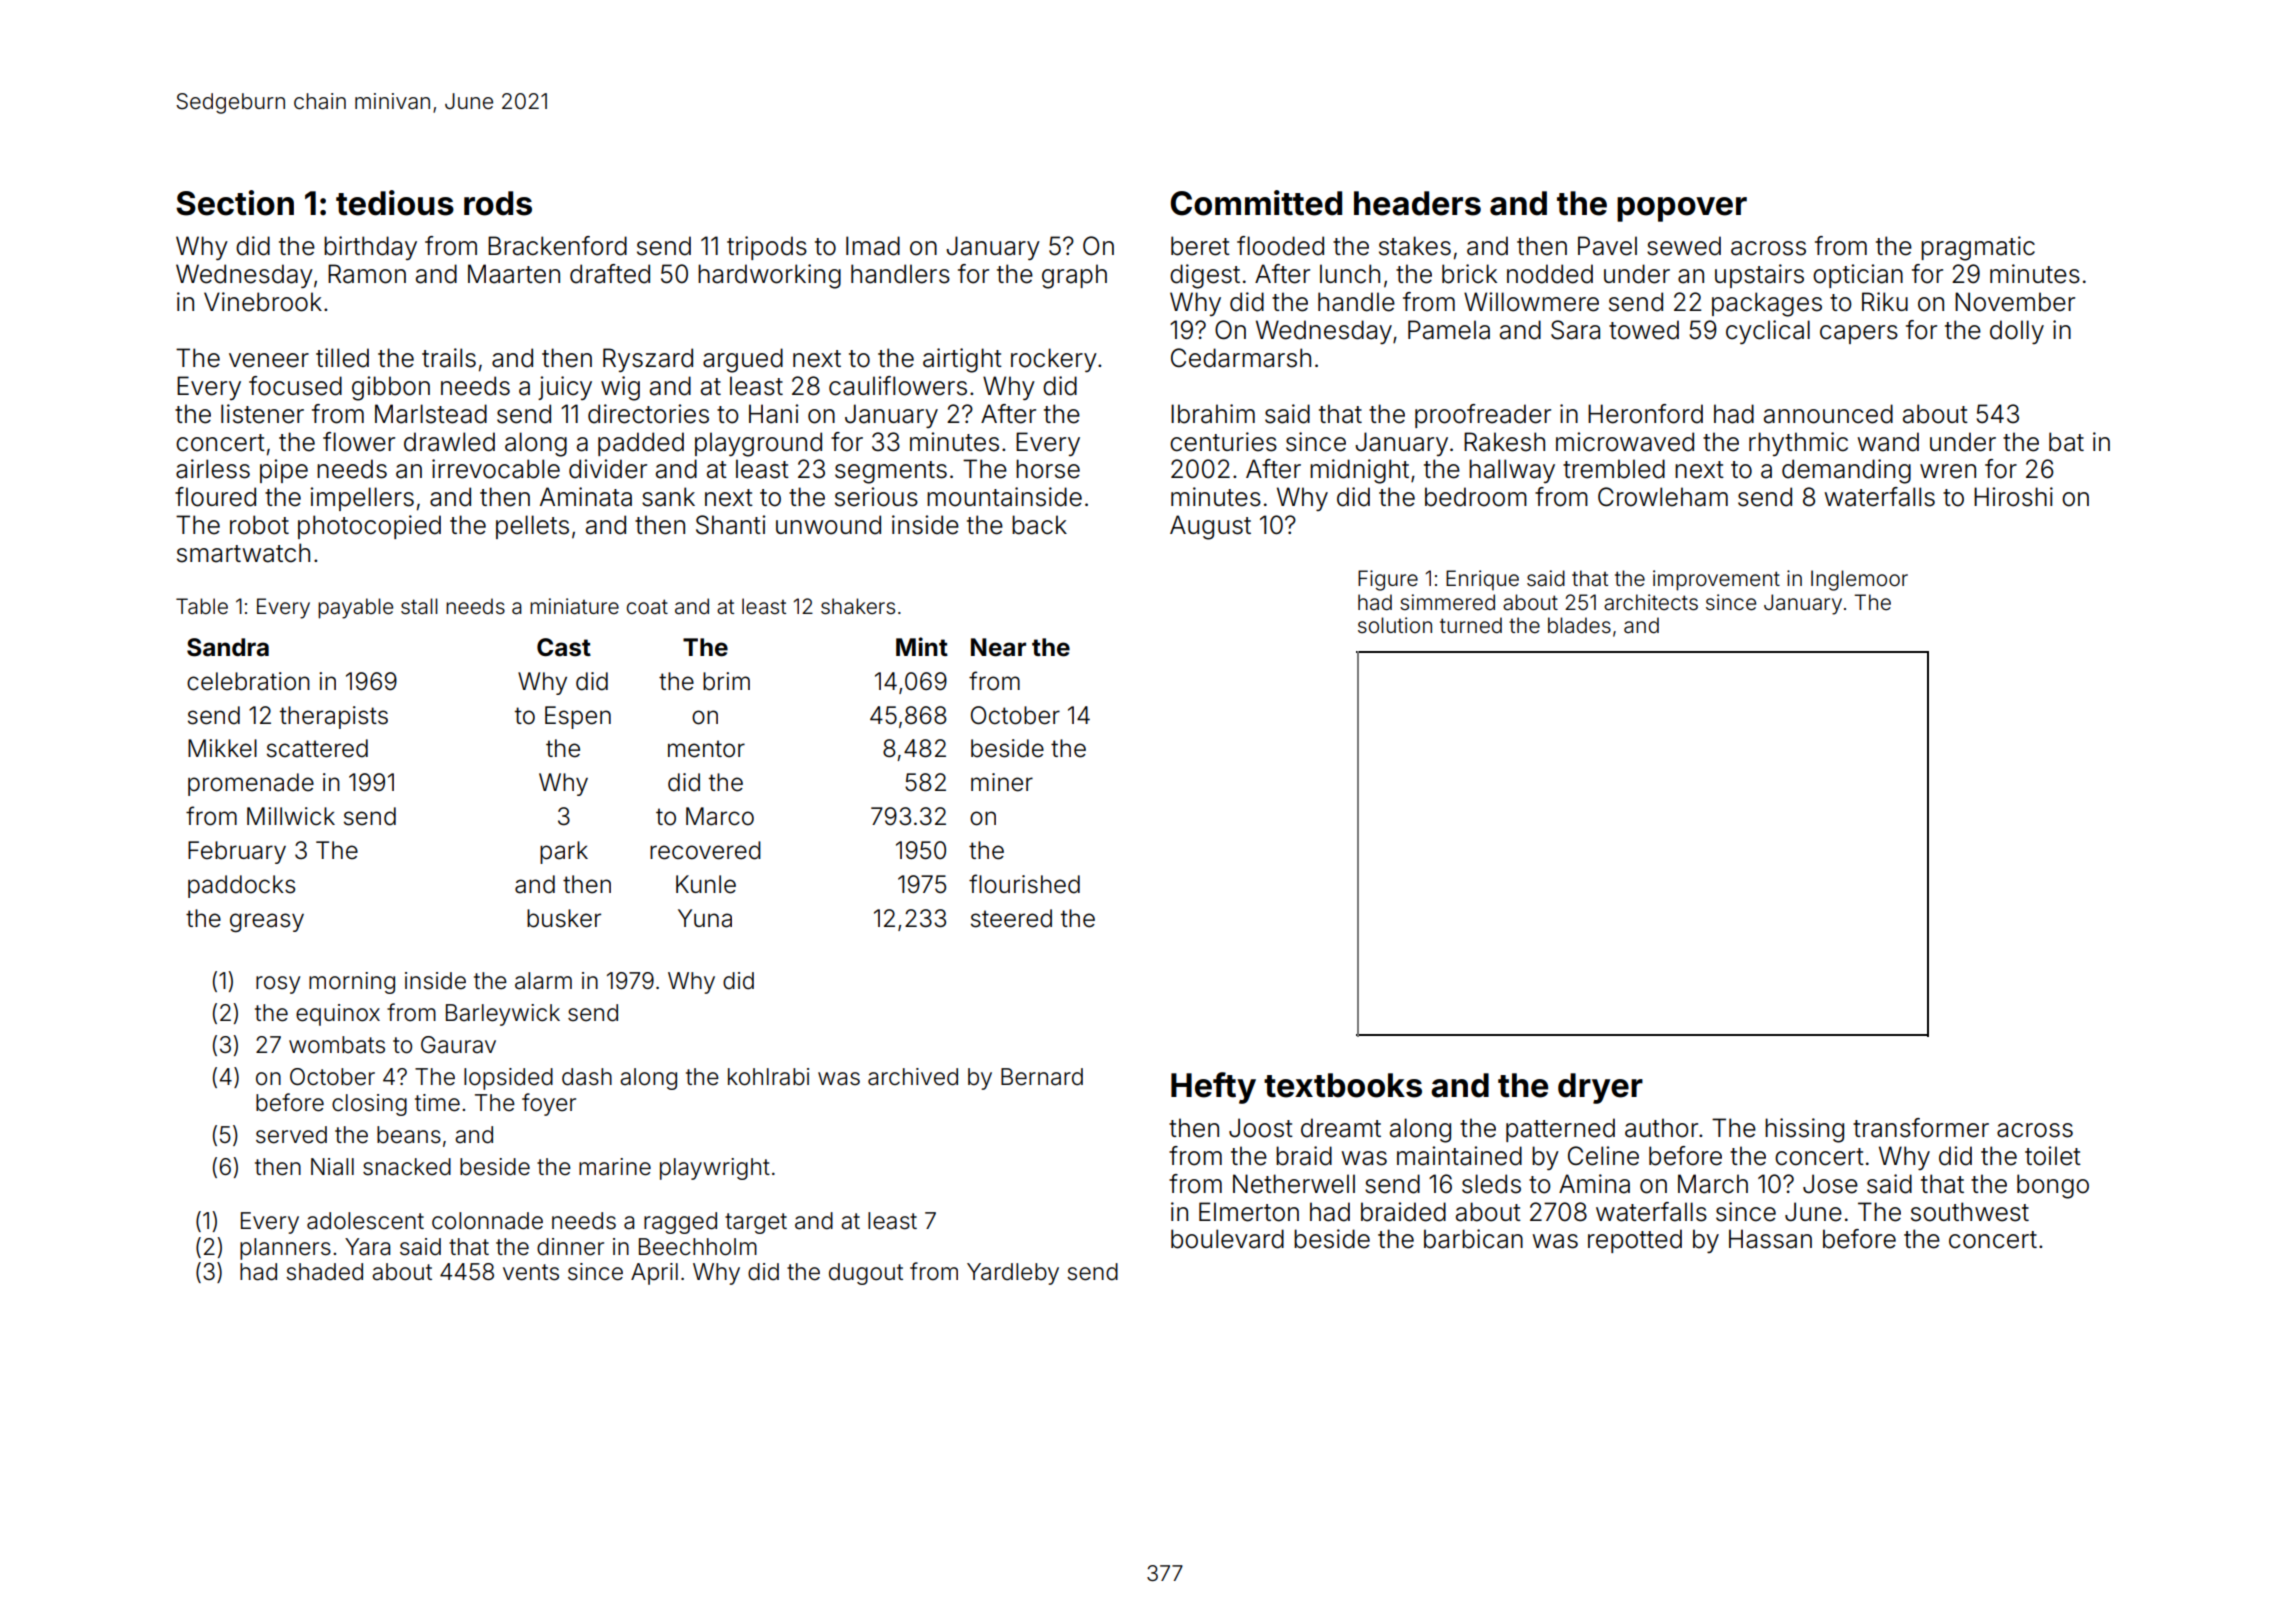 Image resolution: width=2292 pixels, height=1620 pixels. I want to click on promenade, so click(251, 784).
